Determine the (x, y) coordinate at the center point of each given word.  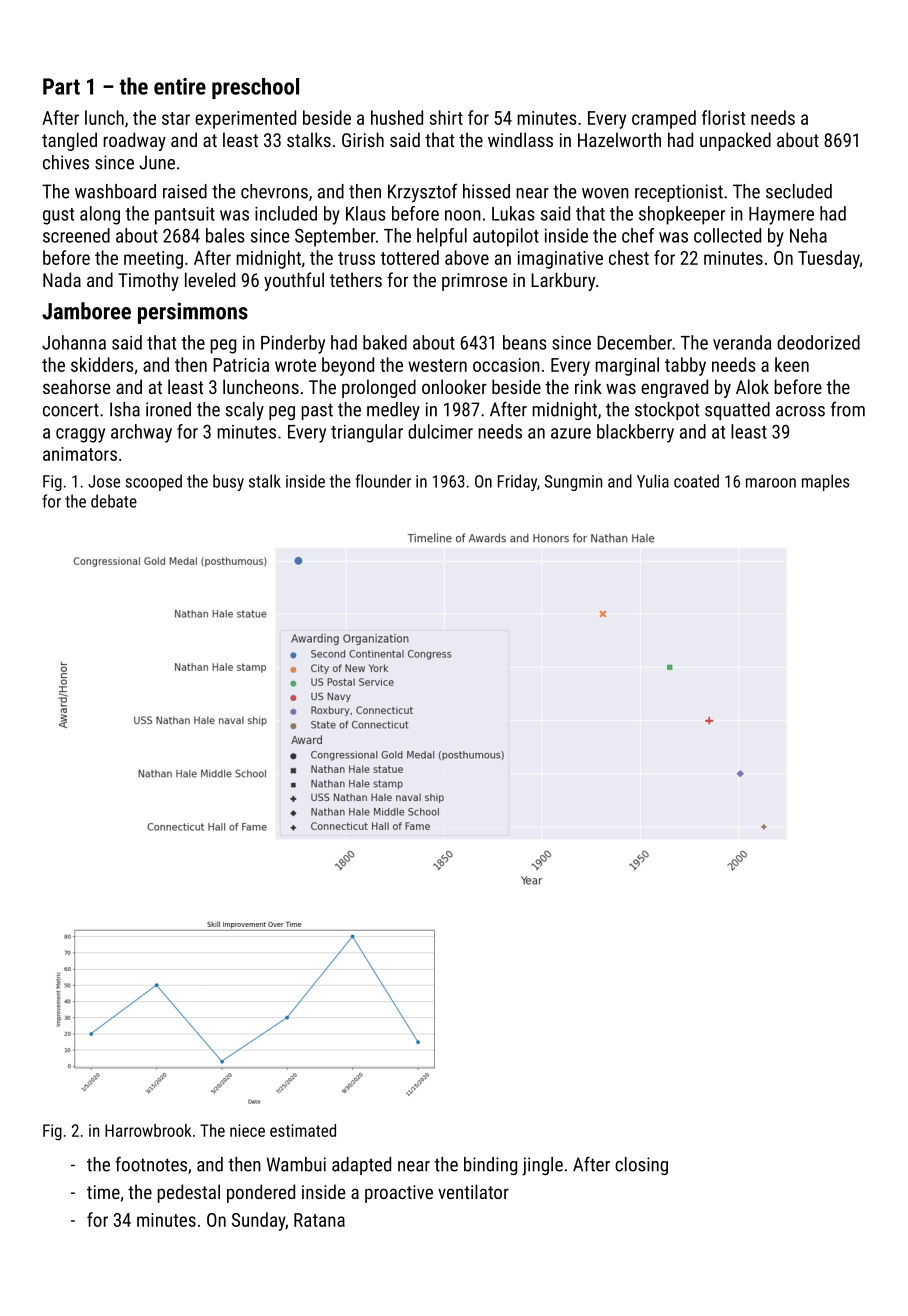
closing (641, 1166)
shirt (446, 117)
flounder (383, 481)
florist (723, 117)
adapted (361, 1166)
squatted (737, 411)
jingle (542, 1166)
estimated (303, 1130)
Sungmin (573, 483)
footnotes (151, 1164)
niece (247, 1130)
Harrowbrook (148, 1130)
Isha (125, 409)
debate (114, 501)
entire (180, 86)
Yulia (653, 481)
